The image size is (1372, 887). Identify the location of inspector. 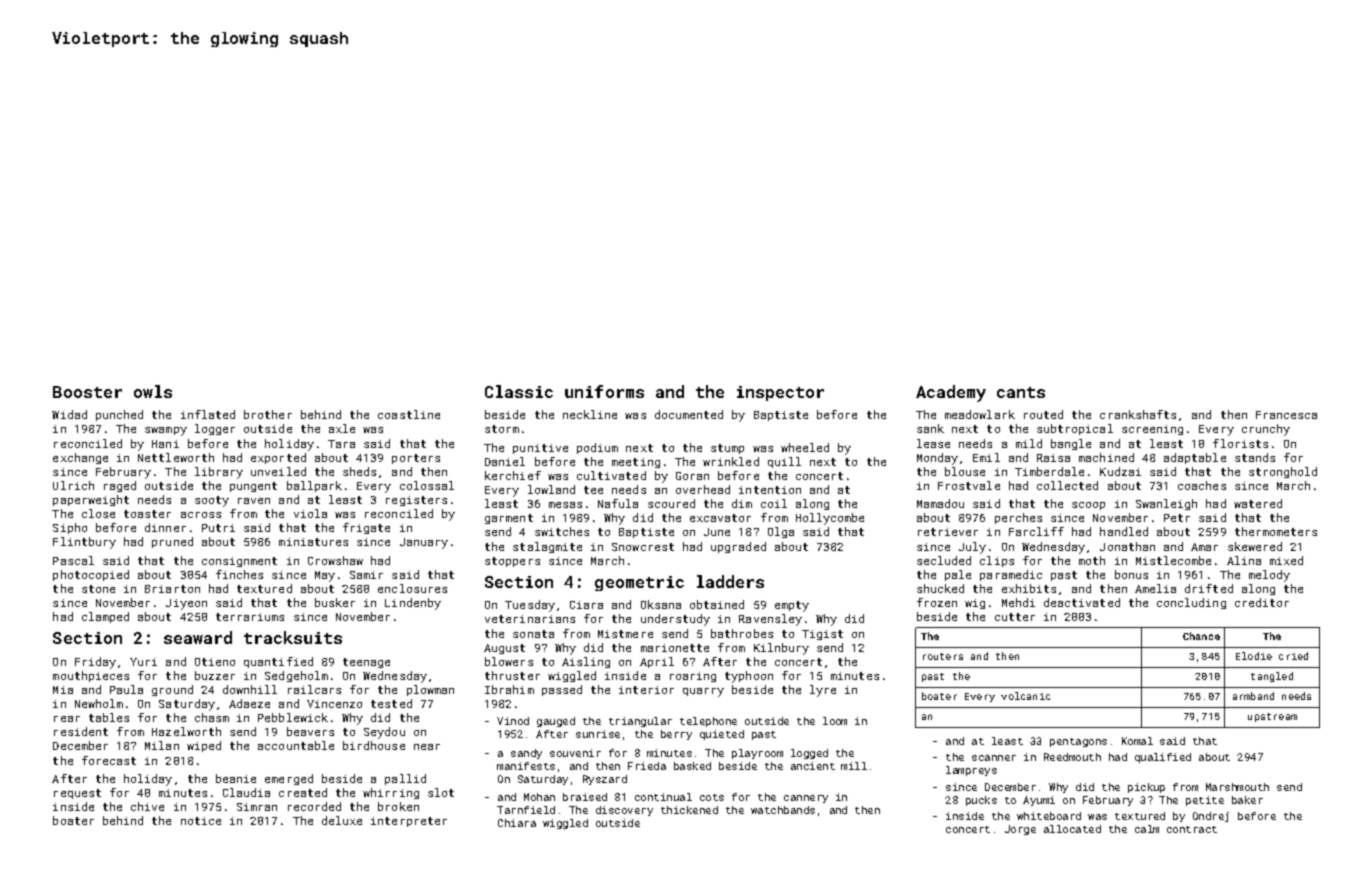
(780, 393).
